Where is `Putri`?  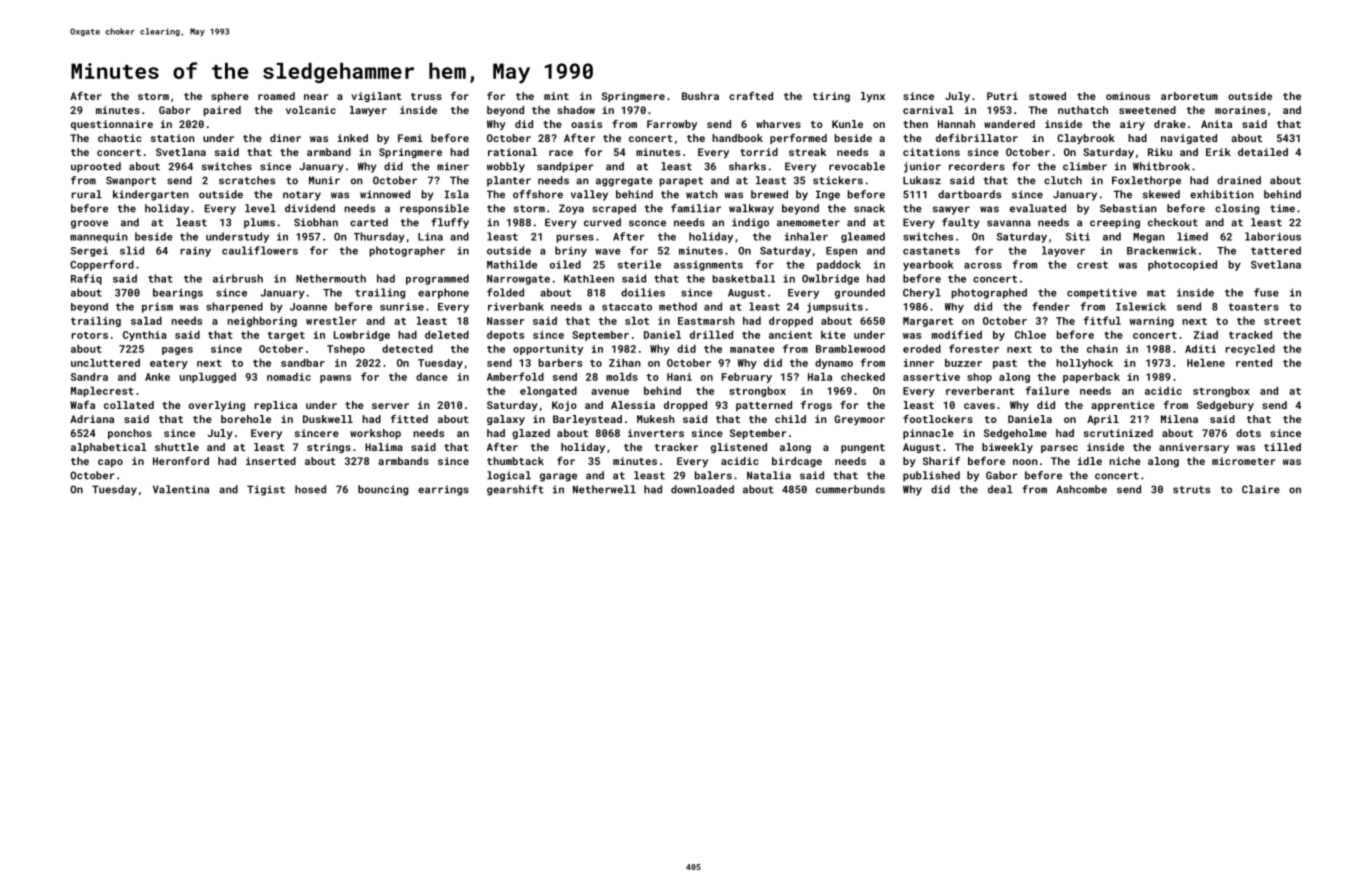 Putri is located at coordinates (1002, 96).
